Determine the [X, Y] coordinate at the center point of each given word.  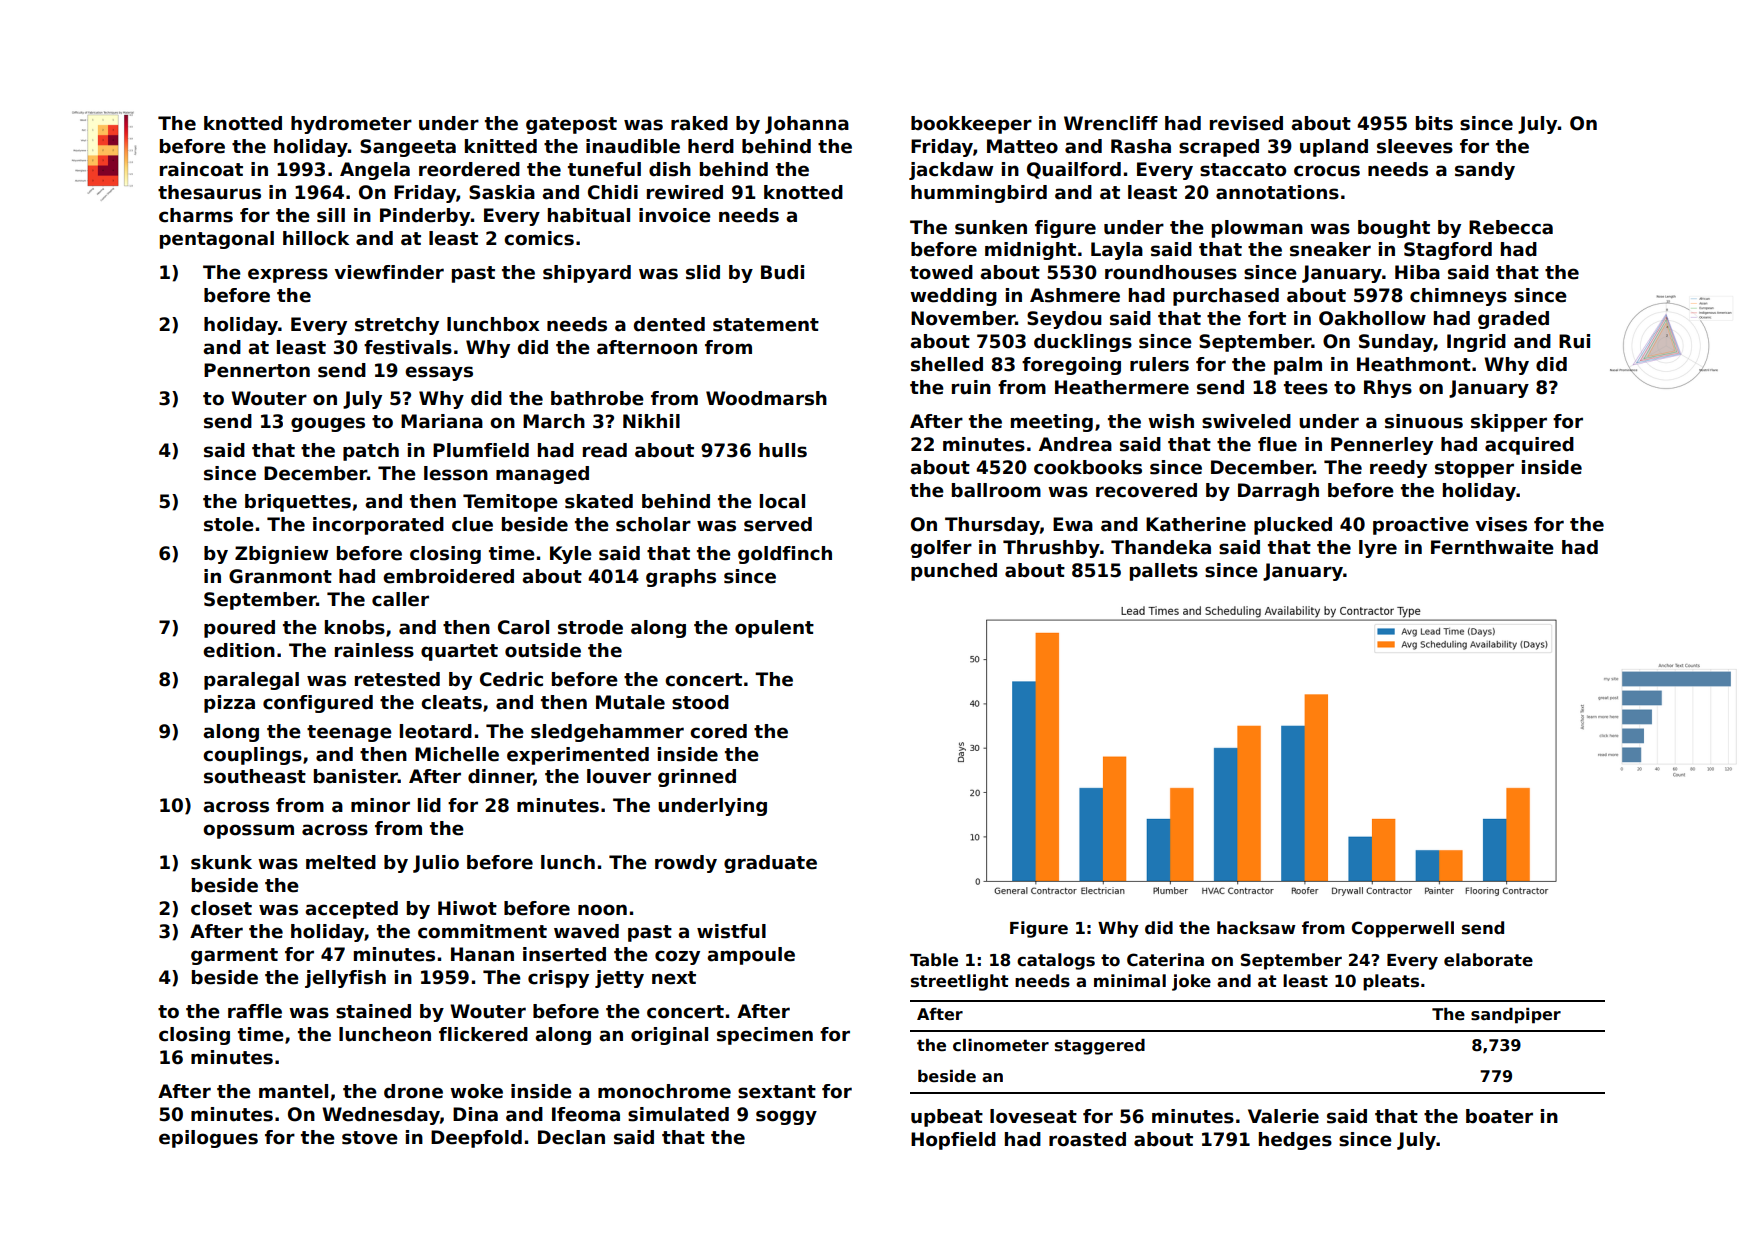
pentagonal [217, 240]
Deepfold [476, 1139]
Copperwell [1403, 929]
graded [1513, 320]
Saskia [502, 192]
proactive [1421, 526]
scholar [653, 524]
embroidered [448, 576]
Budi [782, 272]
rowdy [686, 864]
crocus [1327, 171]
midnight [1030, 251]
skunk [221, 862]
